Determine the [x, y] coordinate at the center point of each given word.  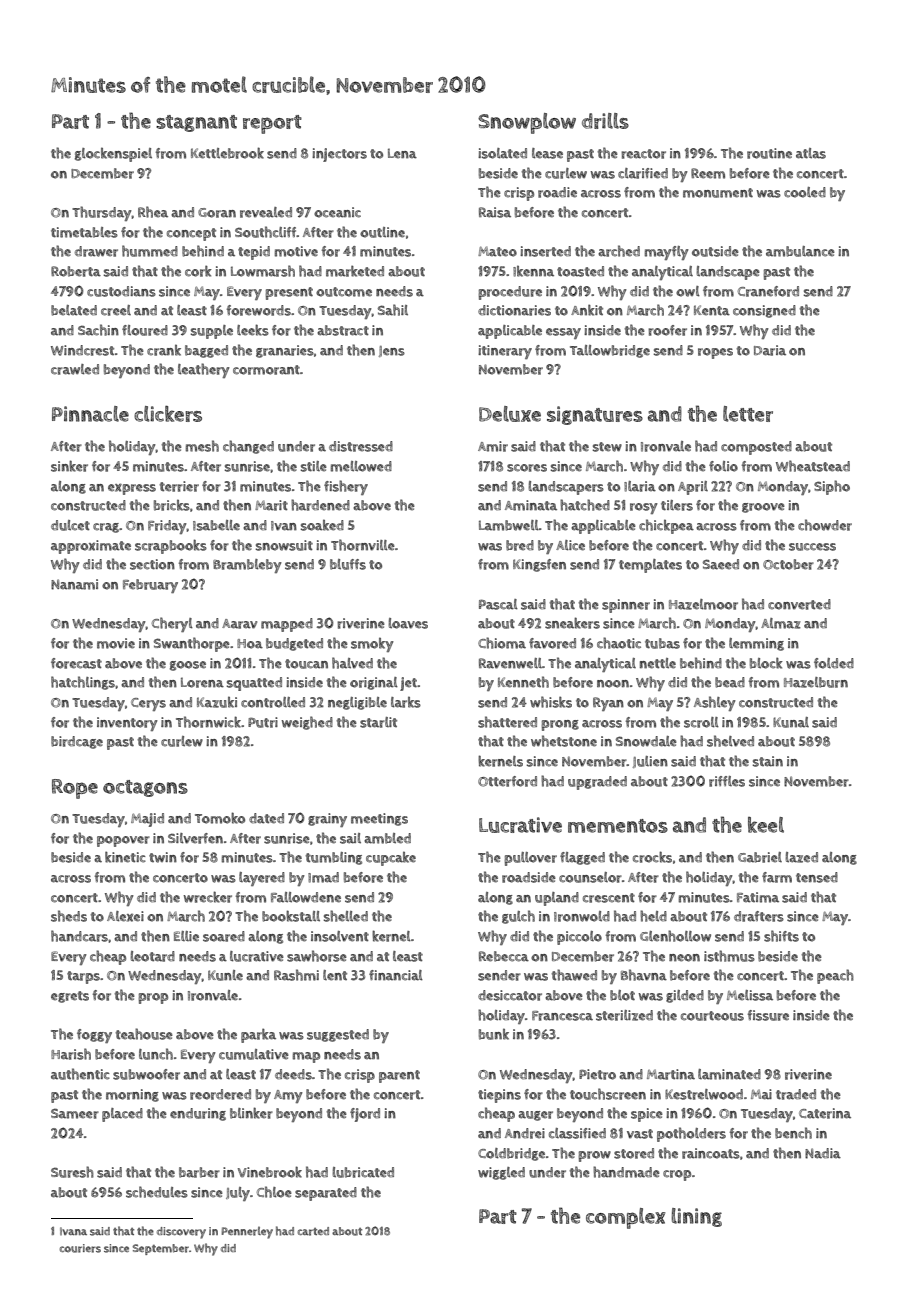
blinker [251, 1113]
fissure [768, 1015]
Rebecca [504, 956]
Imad [323, 877]
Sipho [832, 487]
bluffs [348, 564]
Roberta [76, 271]
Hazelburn [816, 682]
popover [123, 841]
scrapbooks [171, 546]
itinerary [505, 352]
